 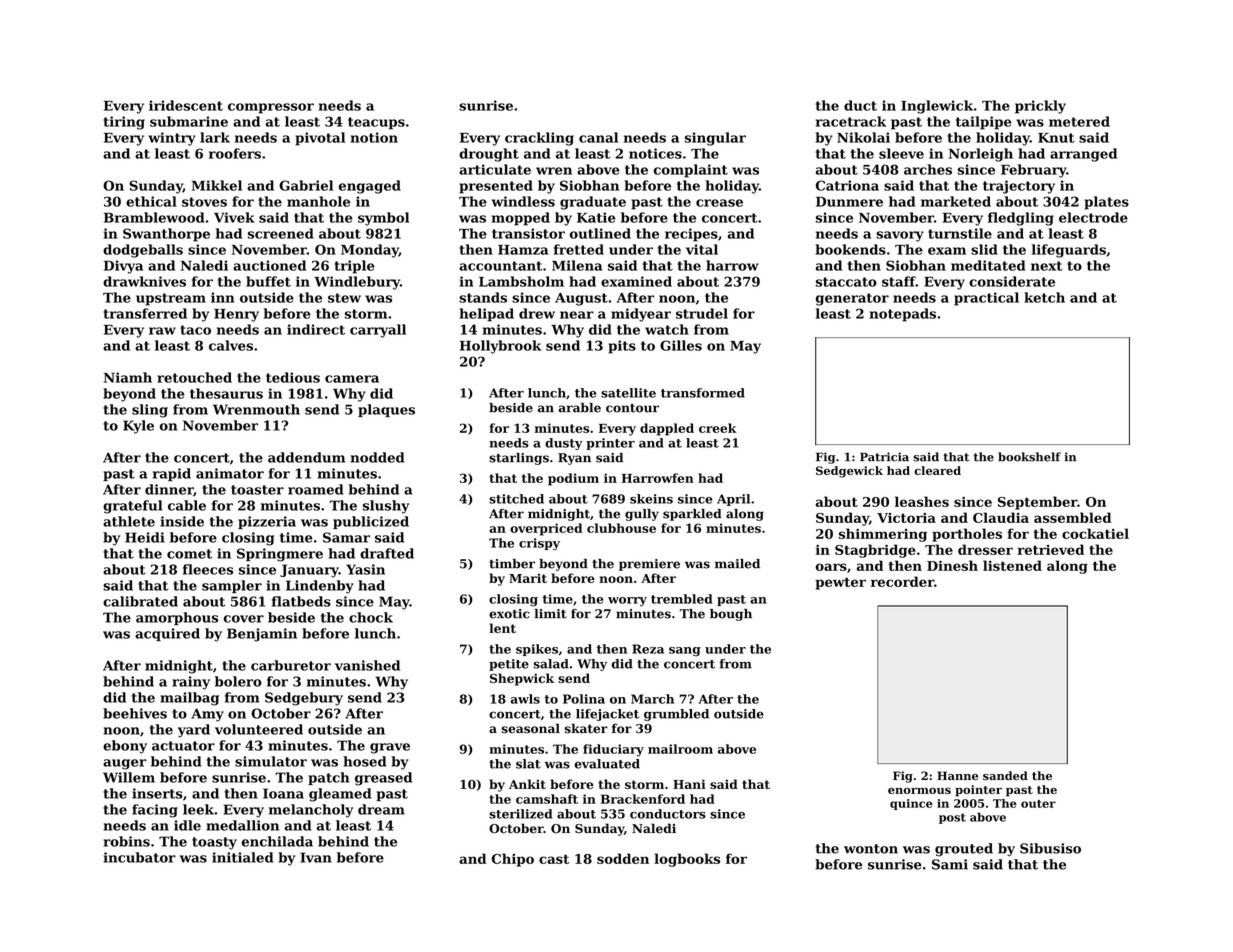 What do you see at coordinates (986, 299) in the screenshot?
I see `practical` at bounding box center [986, 299].
